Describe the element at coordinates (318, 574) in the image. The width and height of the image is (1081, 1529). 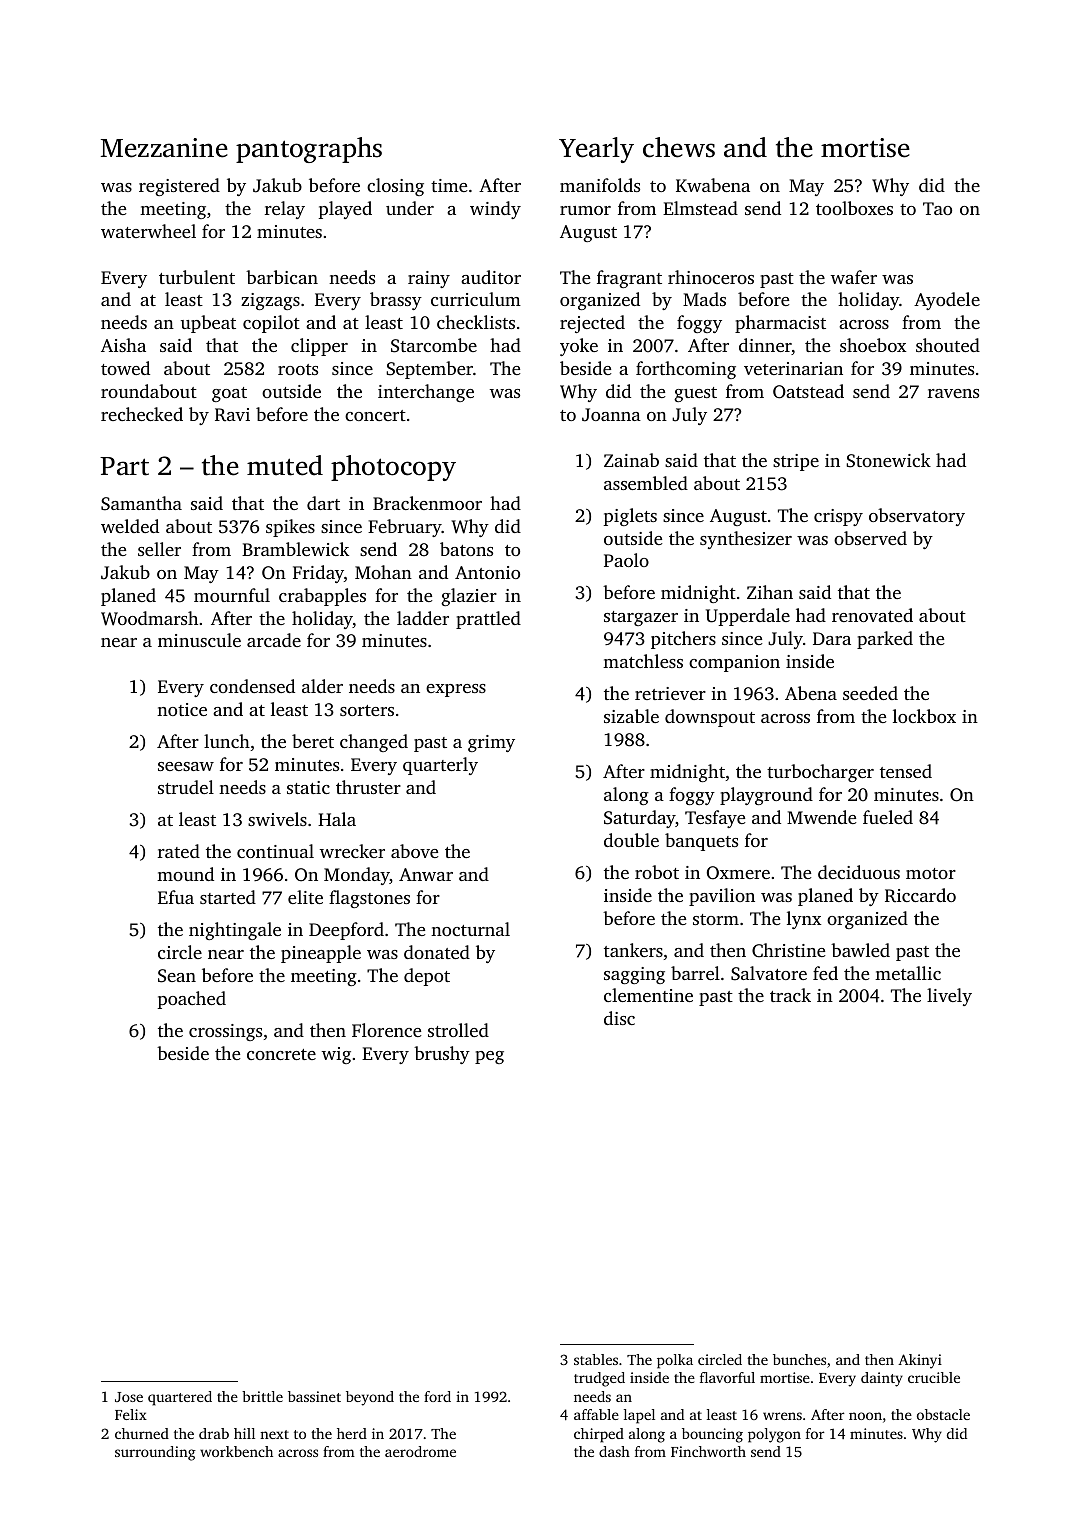
I see `Friday` at that location.
